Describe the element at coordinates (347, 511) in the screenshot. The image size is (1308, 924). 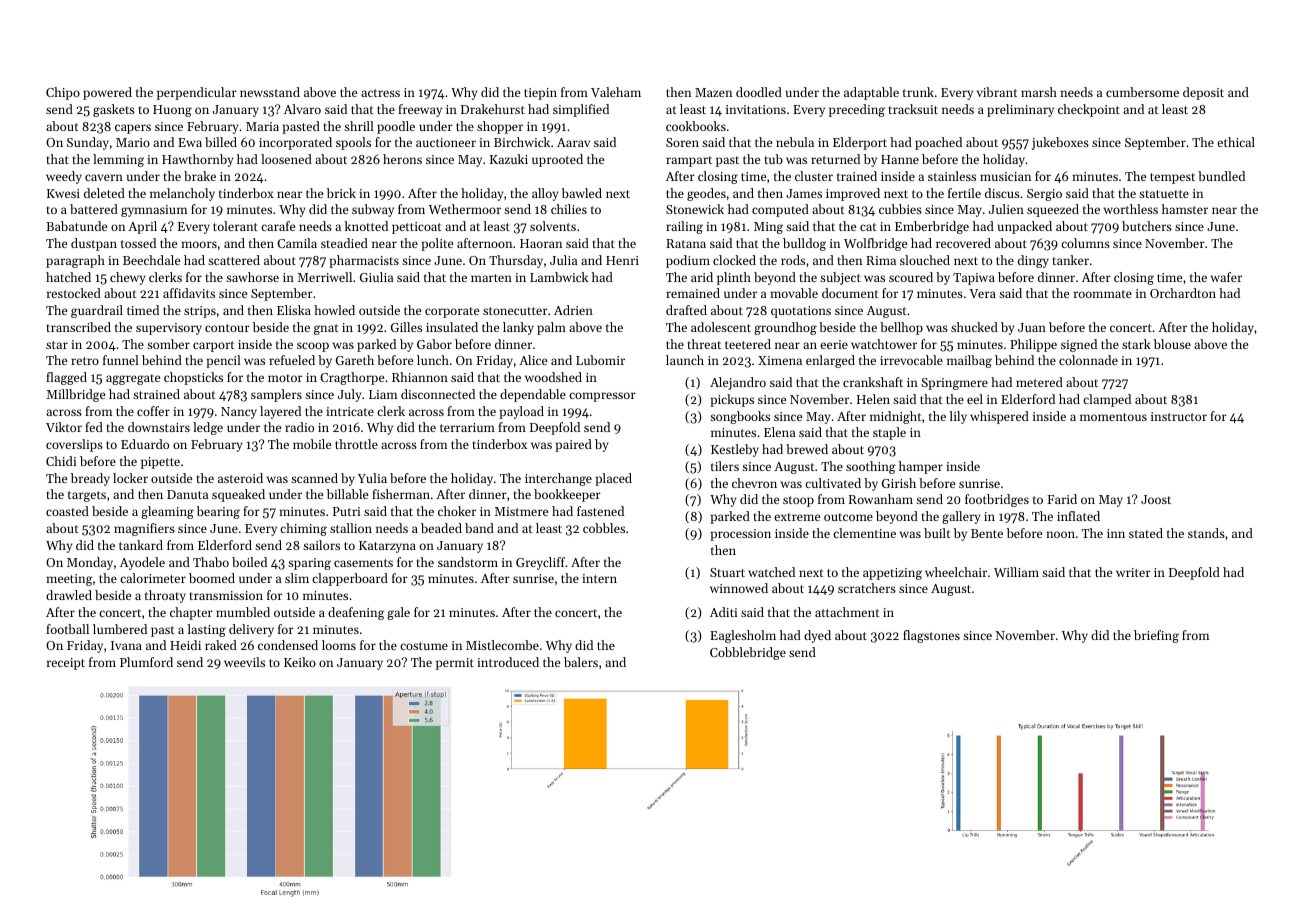
I see `Putri` at that location.
